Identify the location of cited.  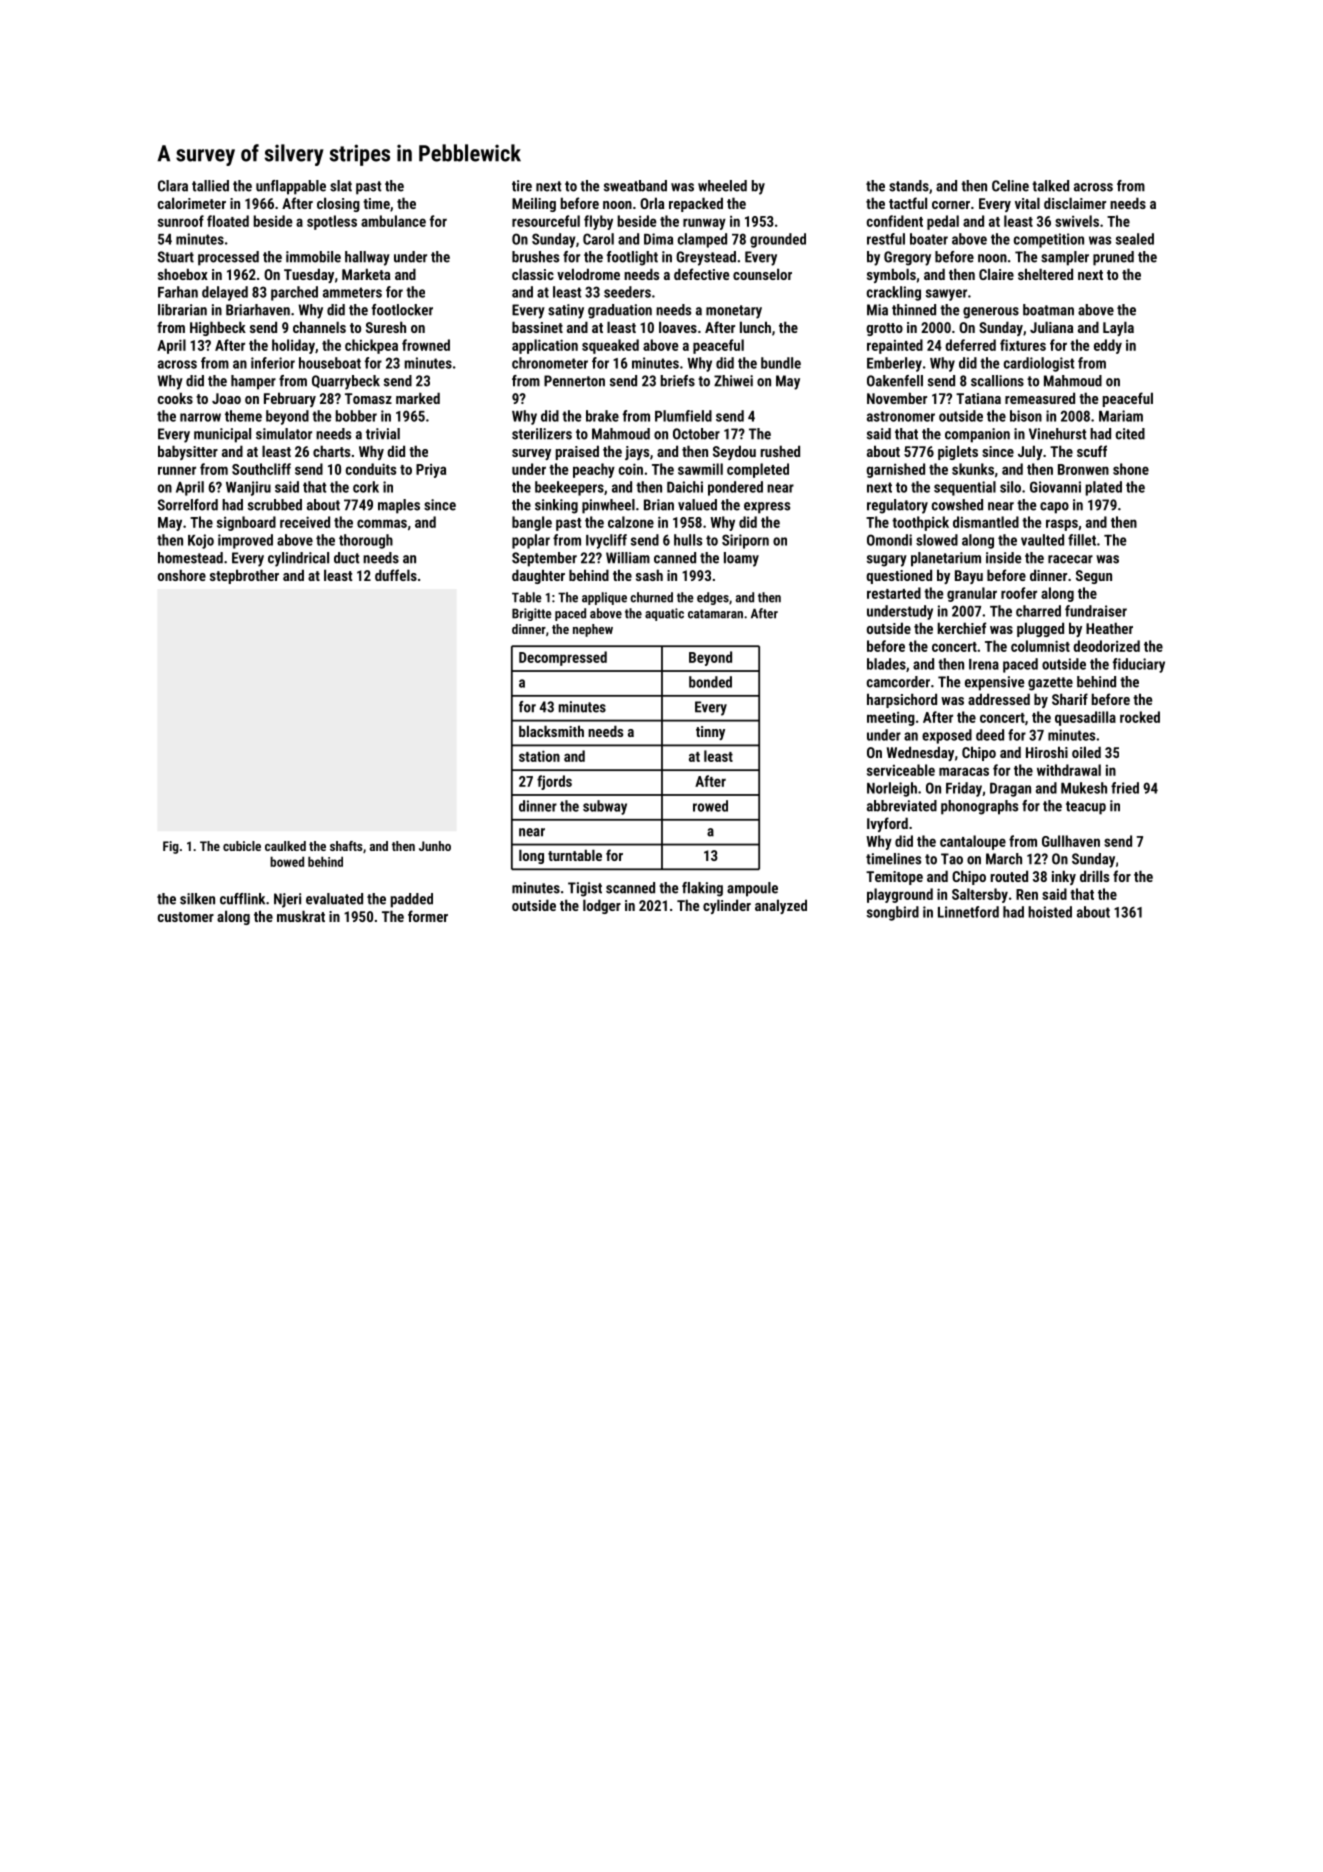
(1130, 434).
